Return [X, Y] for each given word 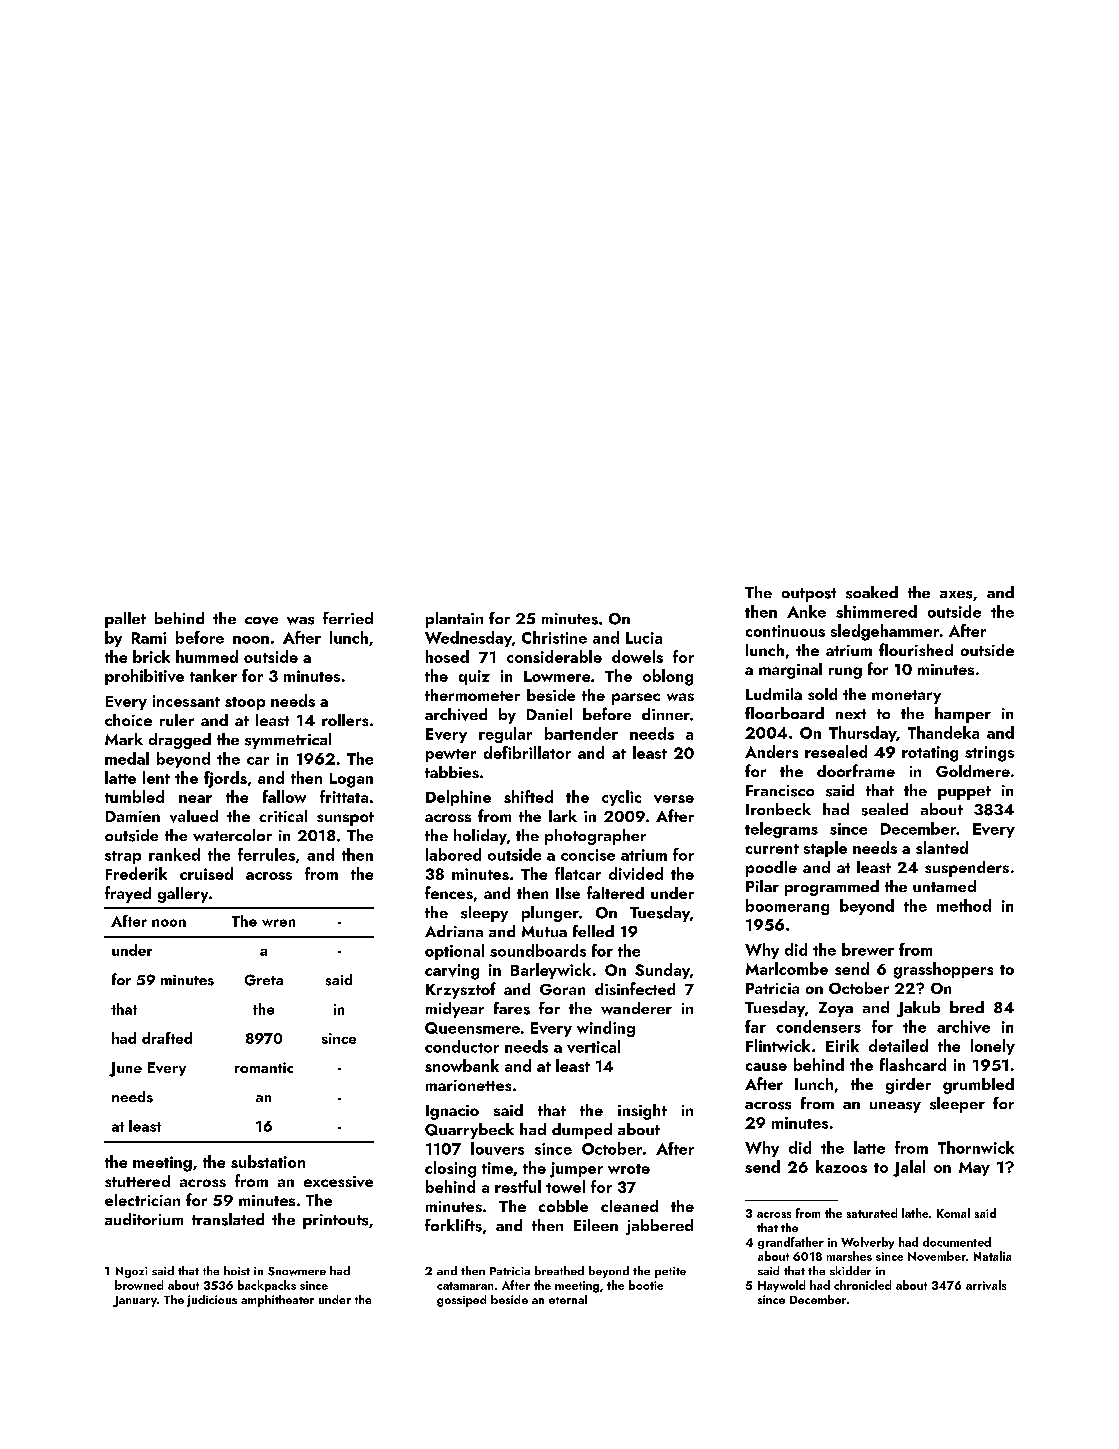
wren [278, 923]
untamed [944, 886]
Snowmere [297, 1271]
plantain [454, 620]
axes [956, 595]
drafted [167, 1038]
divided [636, 873]
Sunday [662, 971]
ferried [348, 618]
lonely [993, 1047]
